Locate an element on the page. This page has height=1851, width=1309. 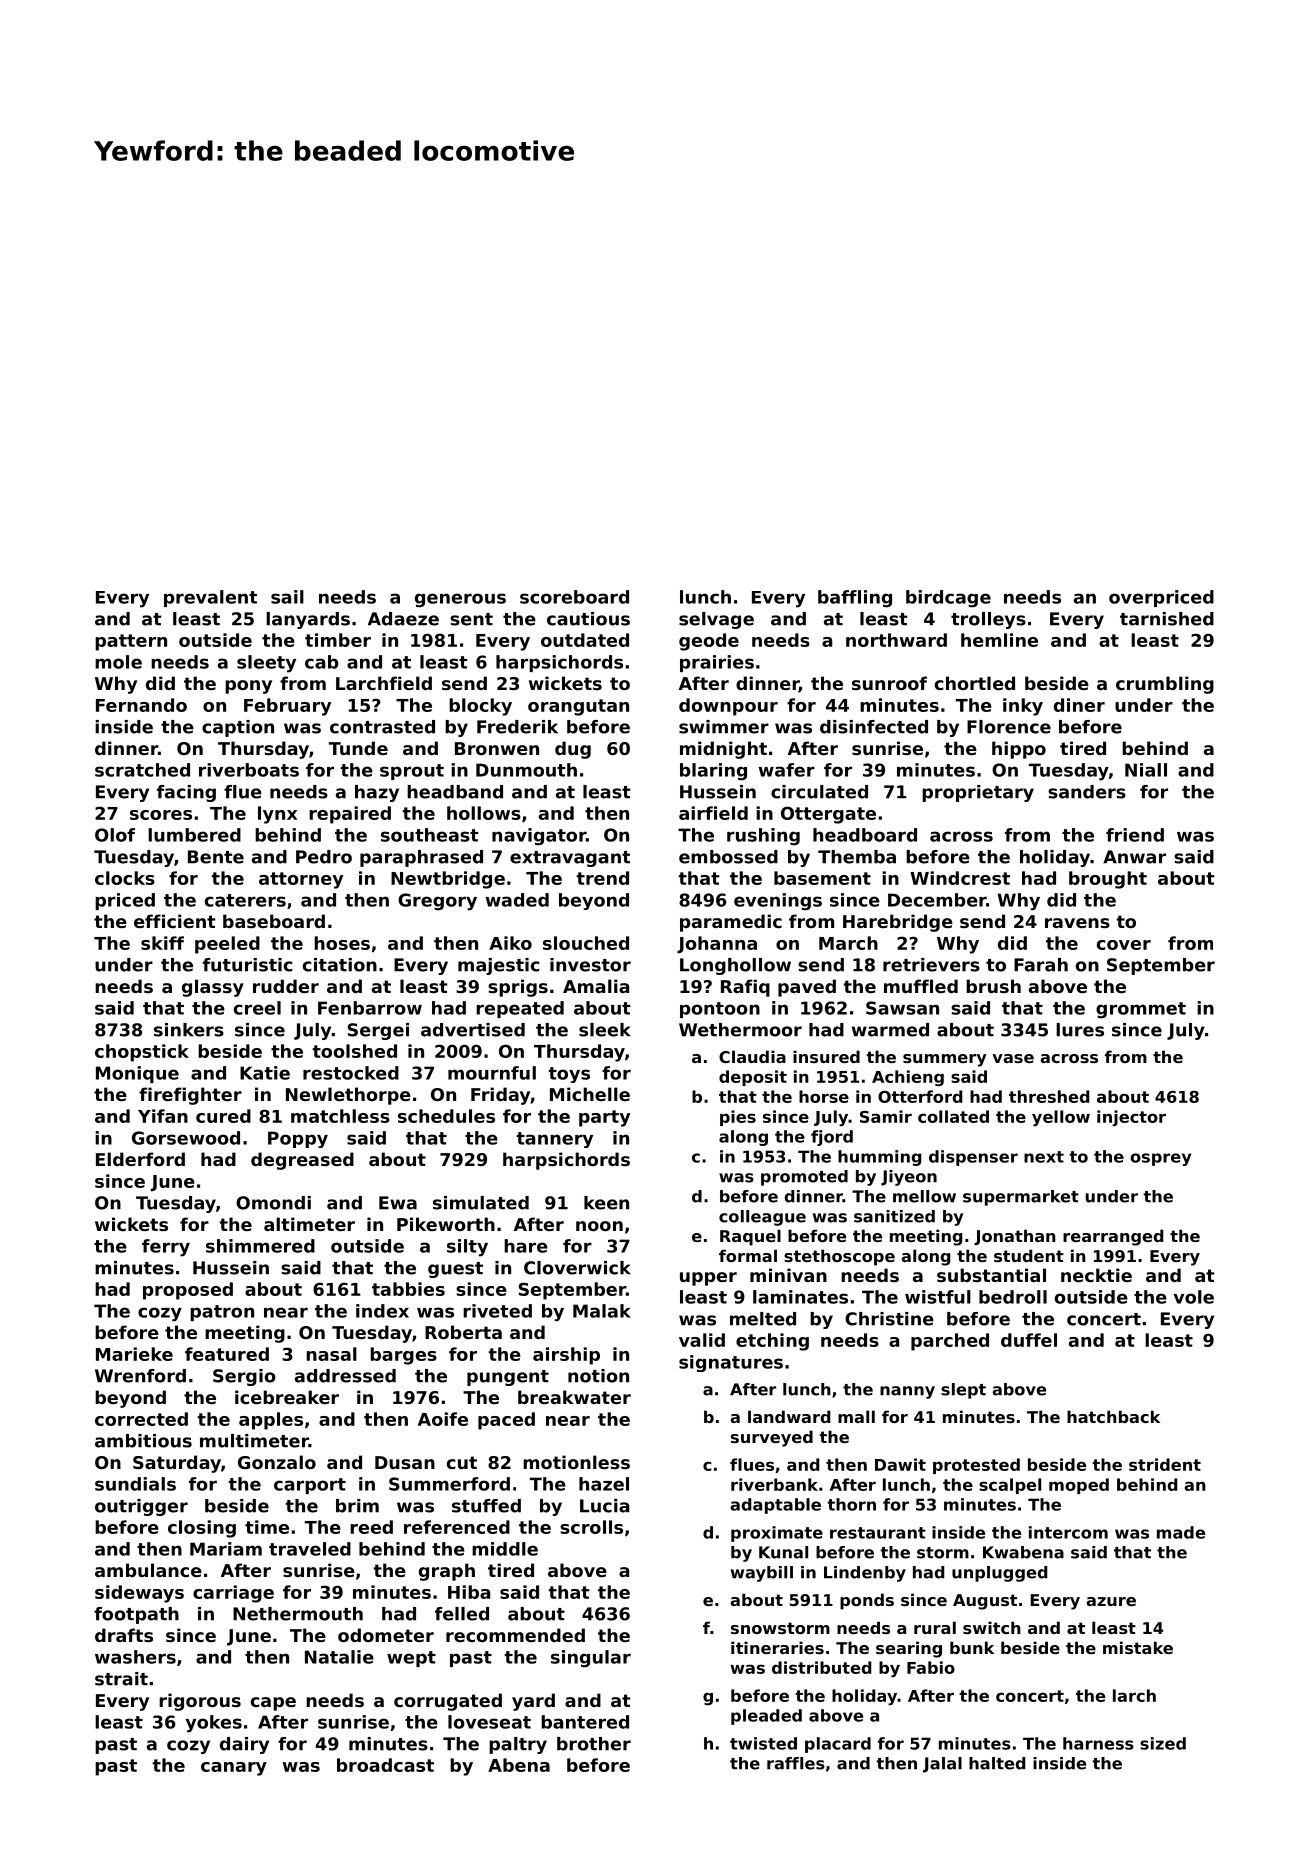
disinfected is located at coordinates (874, 727).
